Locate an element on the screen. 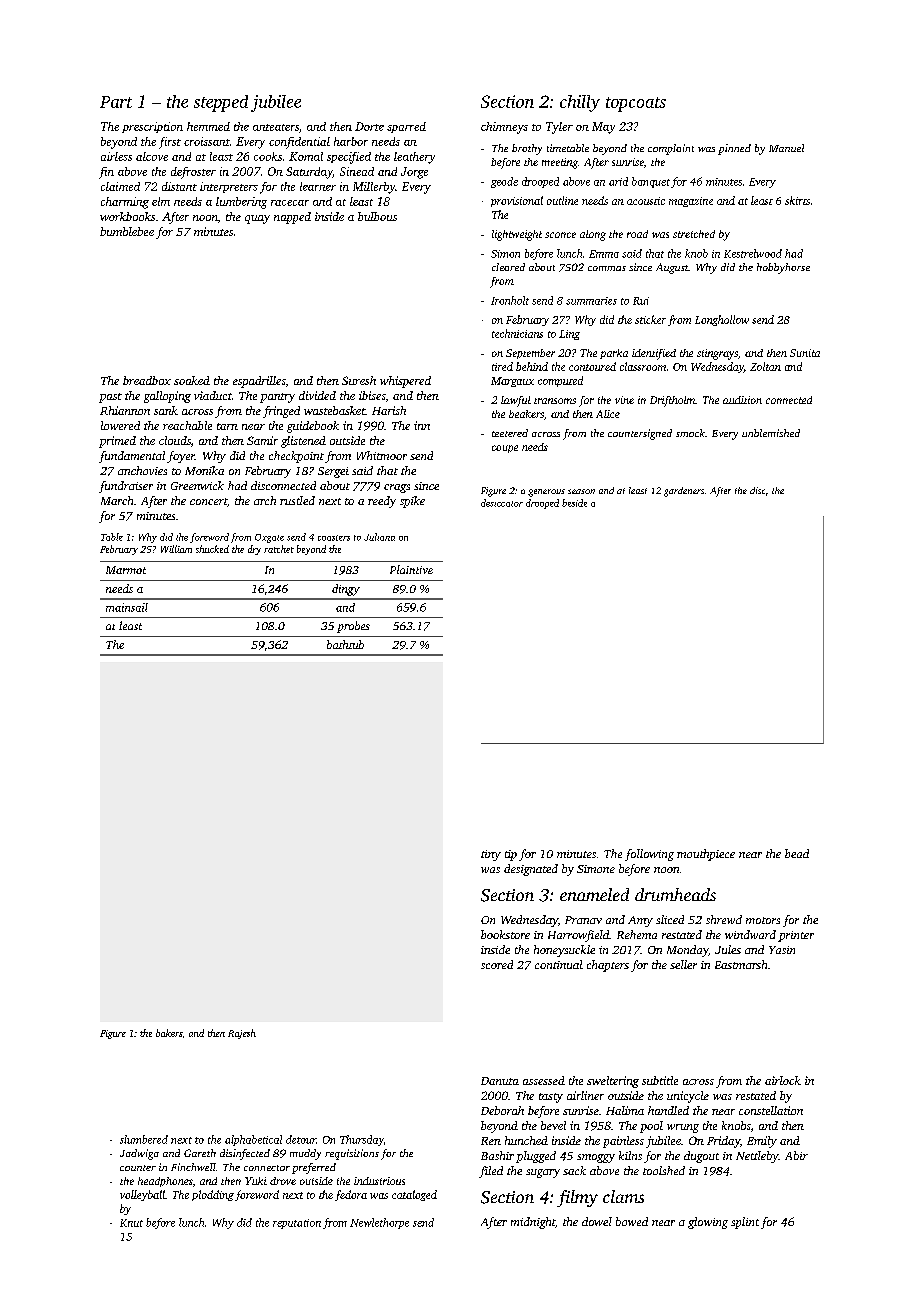 Image resolution: width=924 pixels, height=1308 pixels. following is located at coordinates (649, 855).
